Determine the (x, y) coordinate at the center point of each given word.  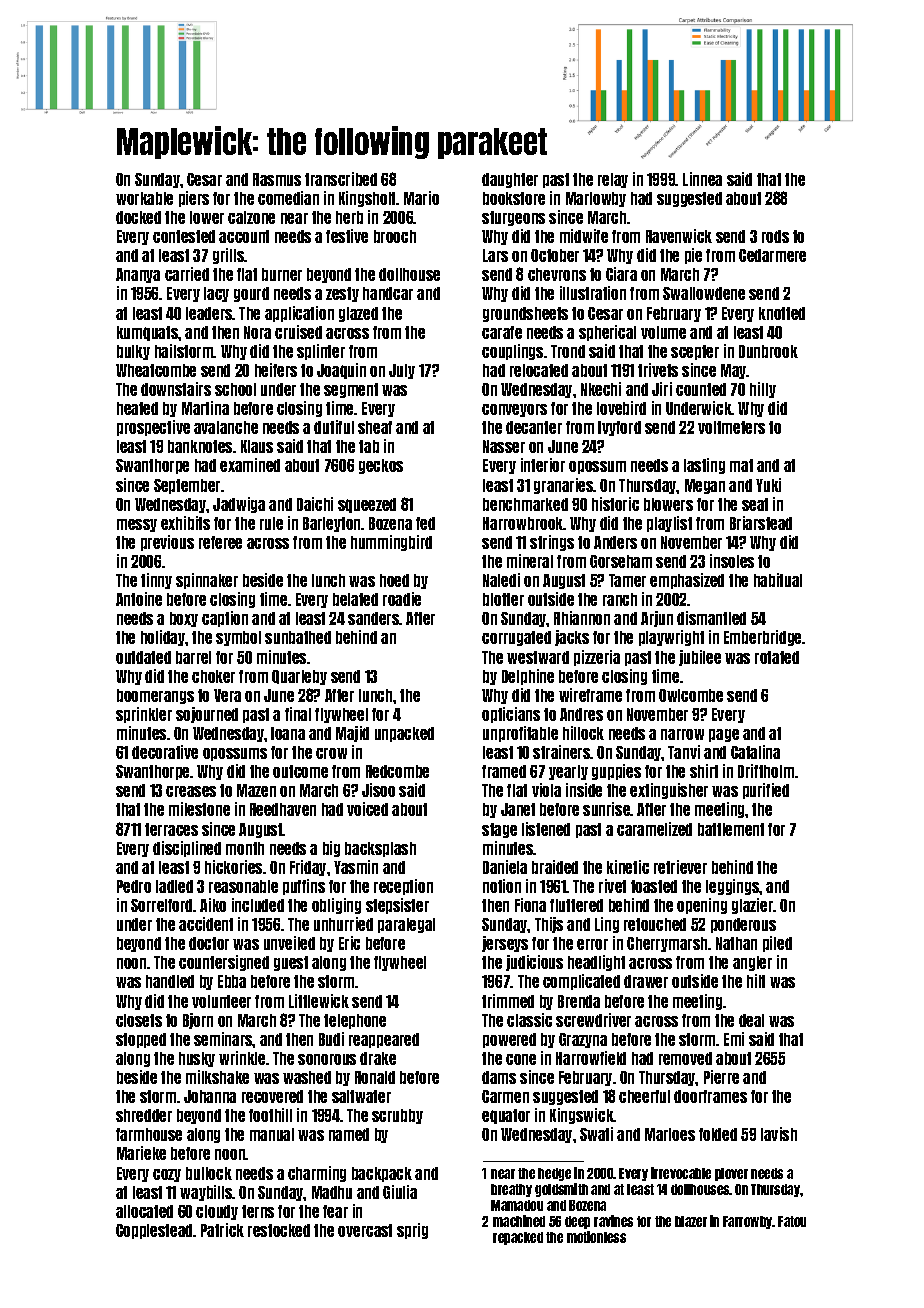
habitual (778, 580)
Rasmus (277, 179)
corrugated (516, 638)
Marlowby (596, 199)
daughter (510, 180)
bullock (209, 1173)
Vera (227, 695)
